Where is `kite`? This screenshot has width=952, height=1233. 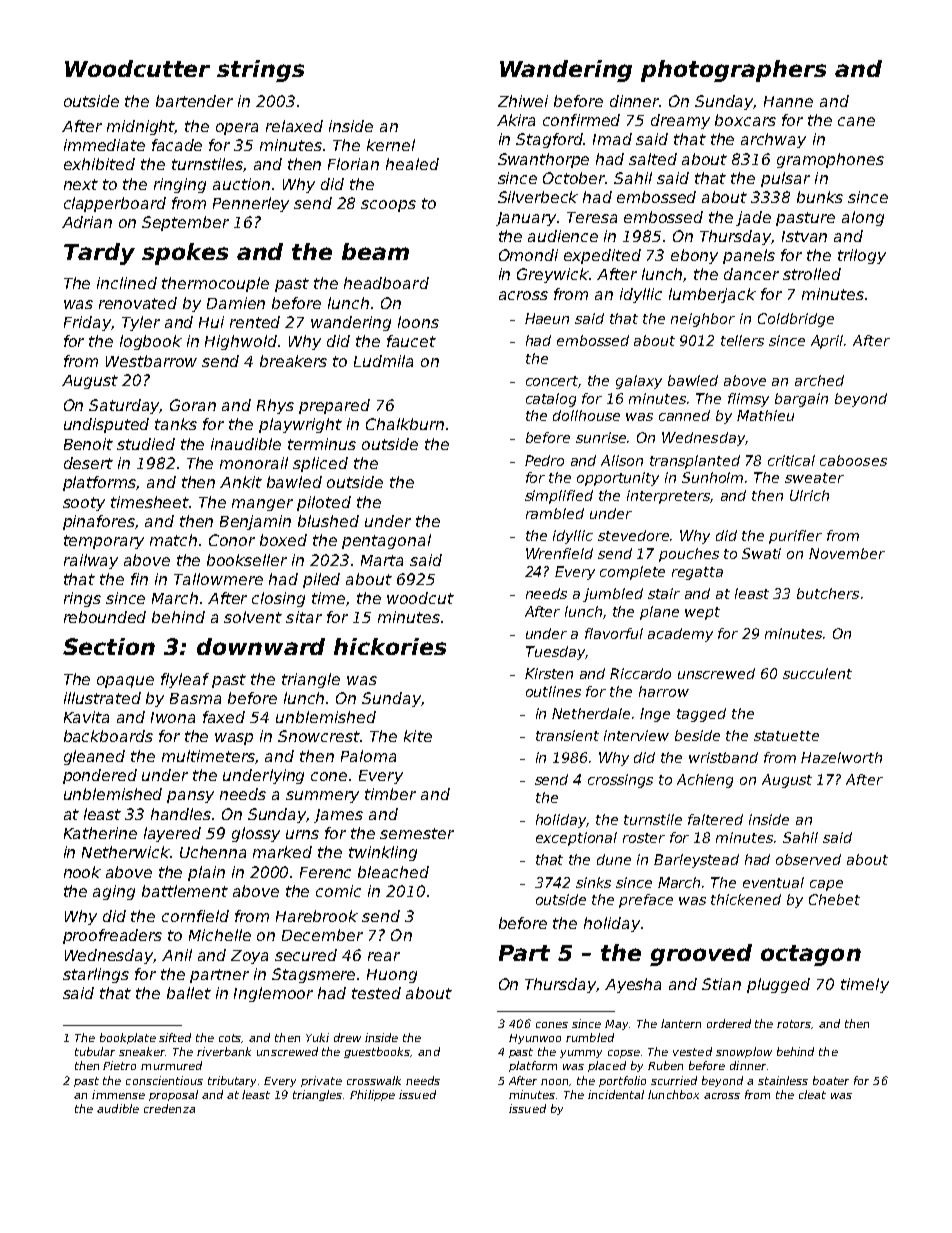
kite is located at coordinates (418, 736).
